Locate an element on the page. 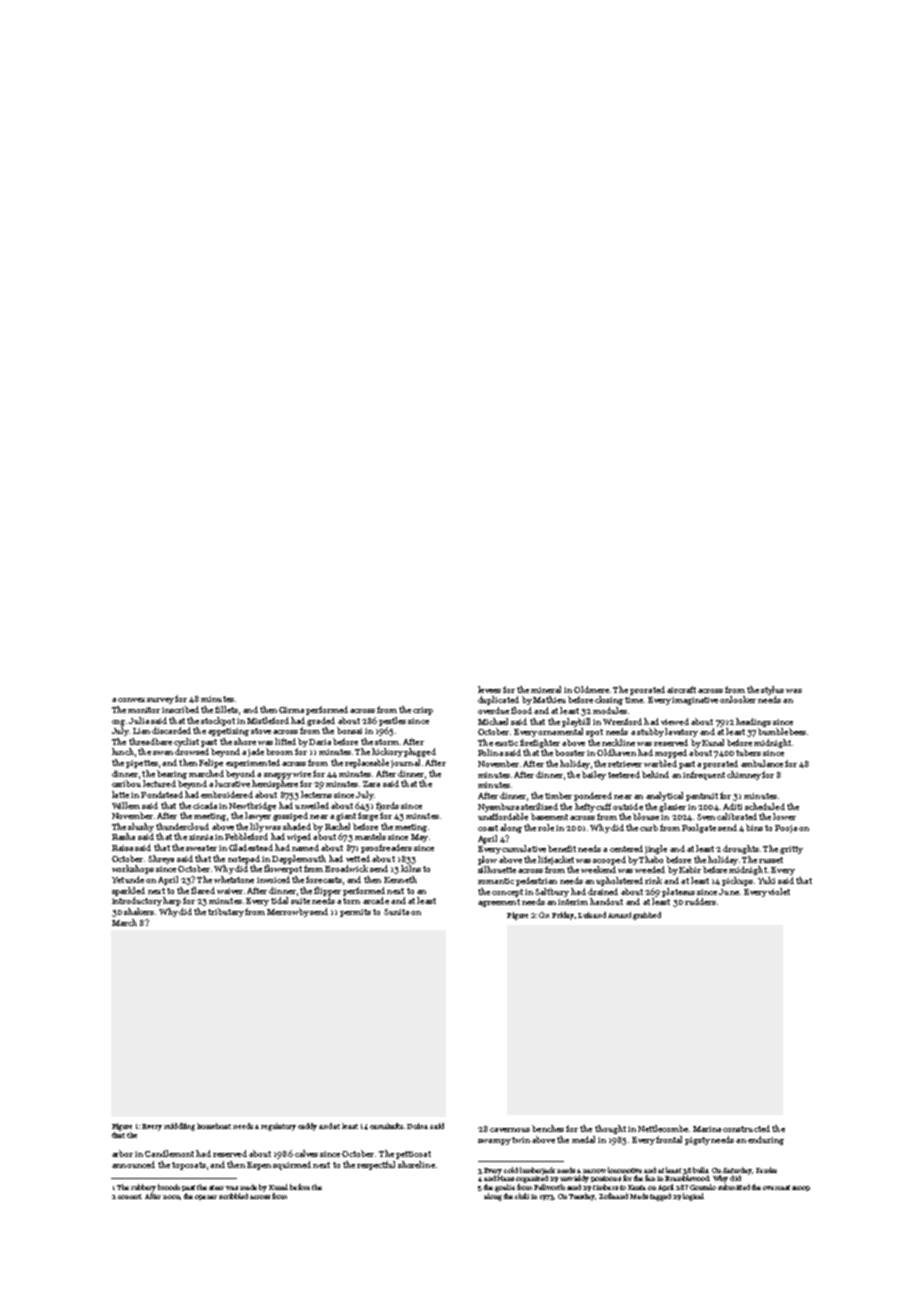 This page has height=1308, width=924. plugged is located at coordinates (420, 752).
